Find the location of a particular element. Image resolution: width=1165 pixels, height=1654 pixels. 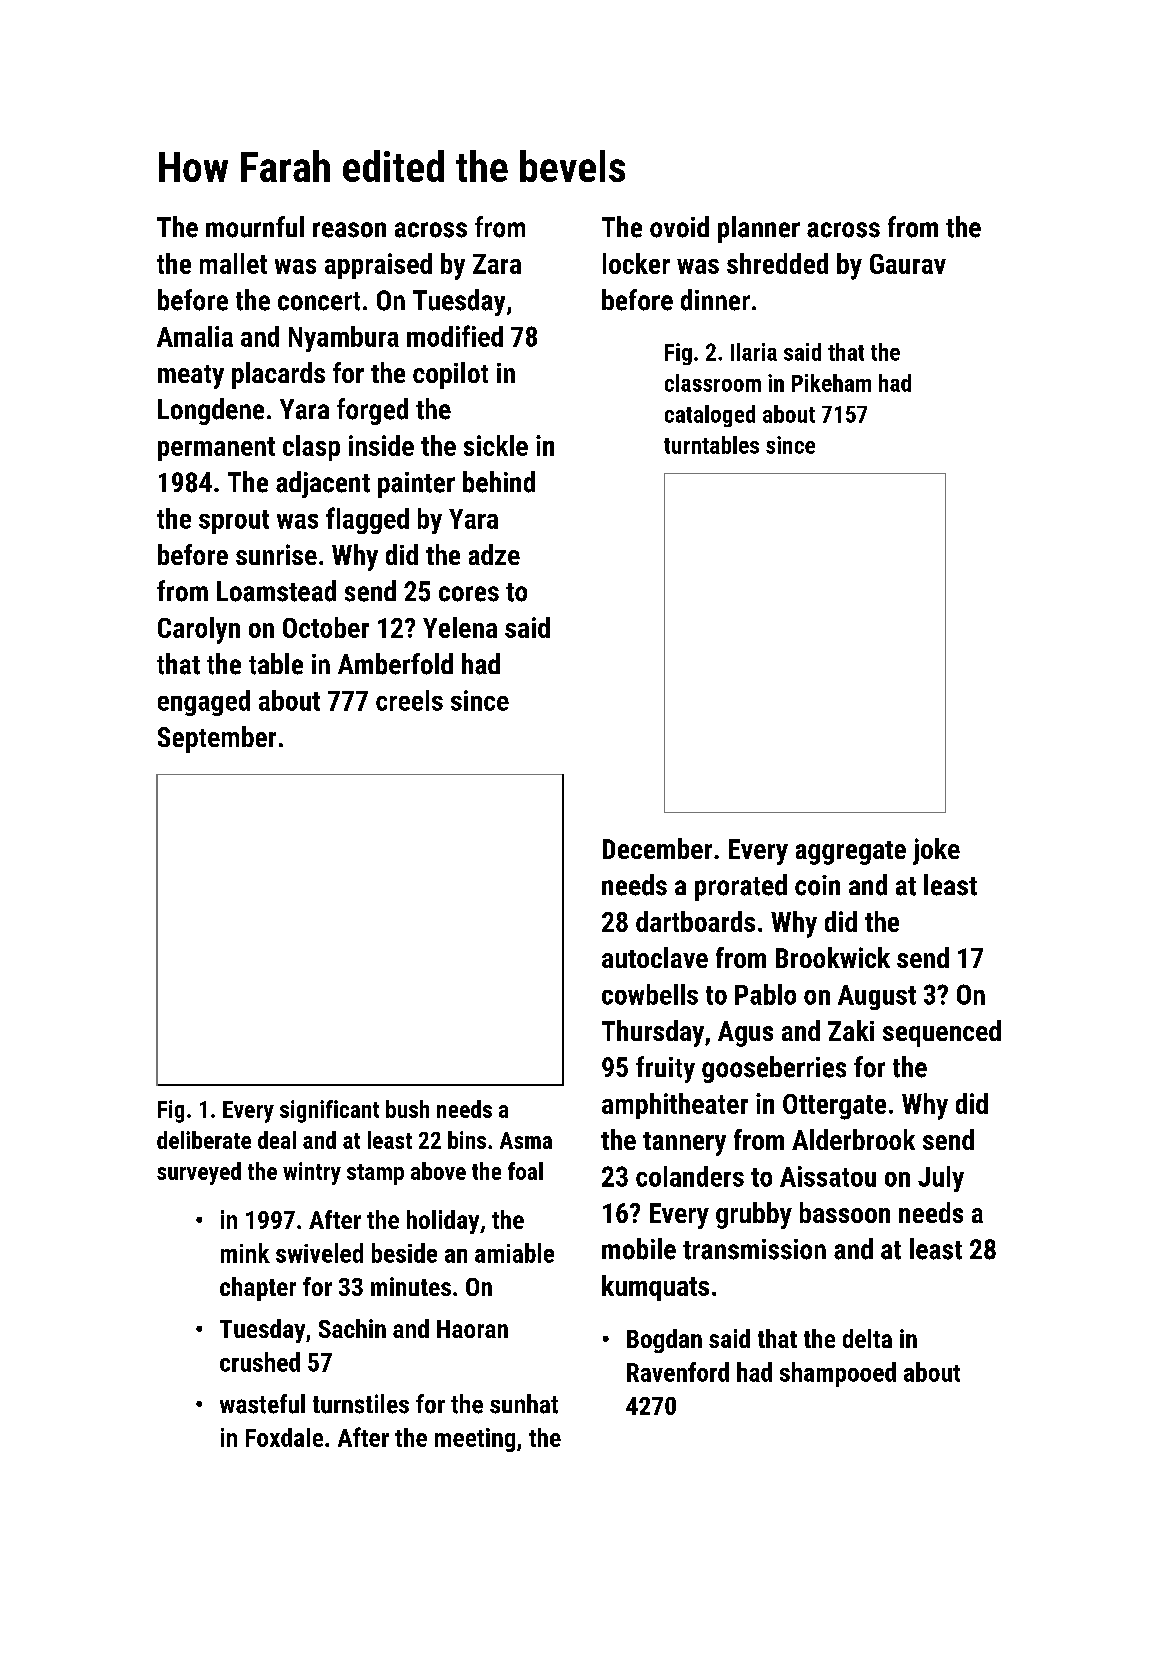

chapter is located at coordinates (258, 1289).
